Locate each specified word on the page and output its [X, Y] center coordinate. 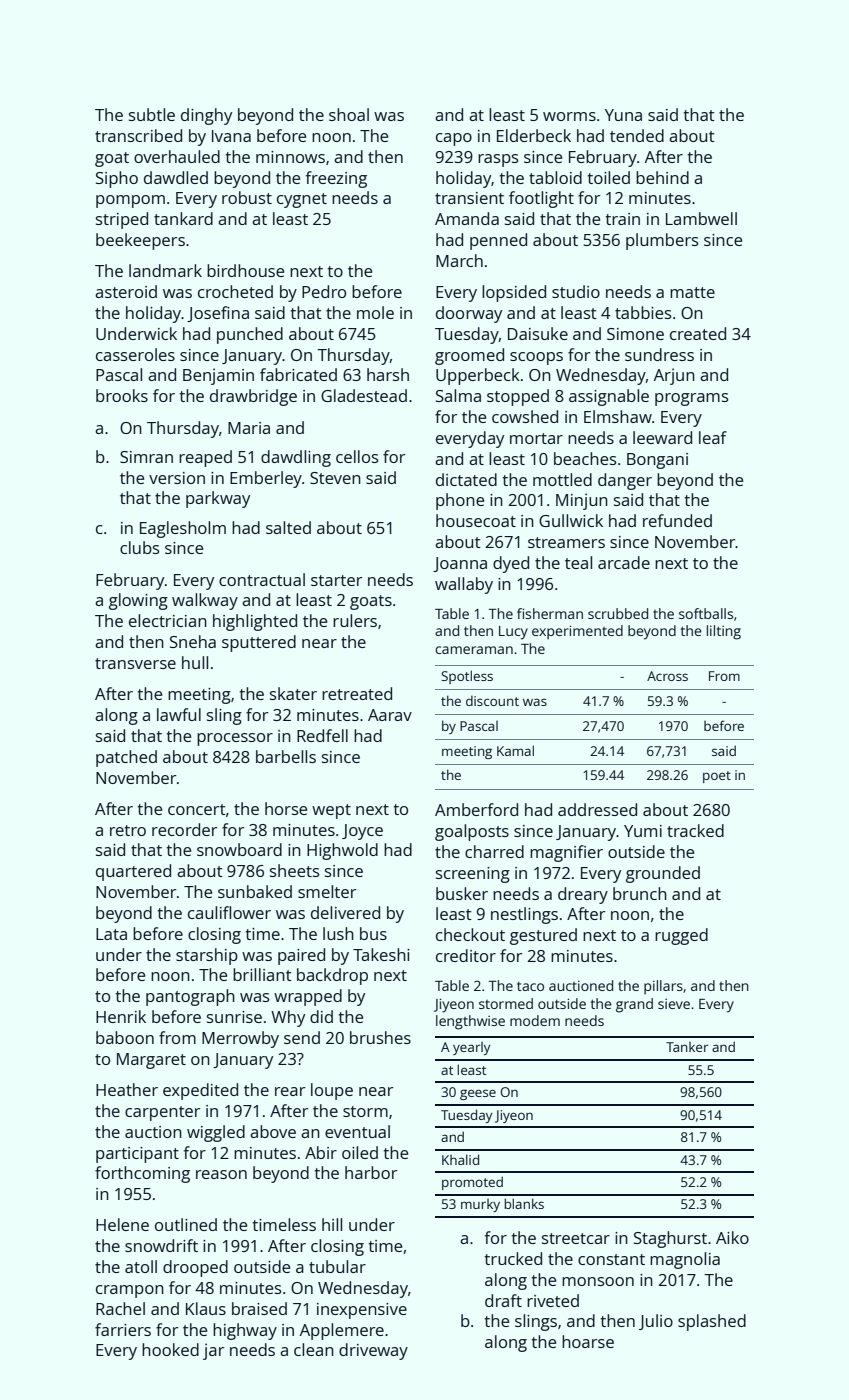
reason [221, 1174]
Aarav [390, 715]
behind [662, 177]
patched [126, 758]
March [459, 260]
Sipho [117, 179]
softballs [706, 613]
